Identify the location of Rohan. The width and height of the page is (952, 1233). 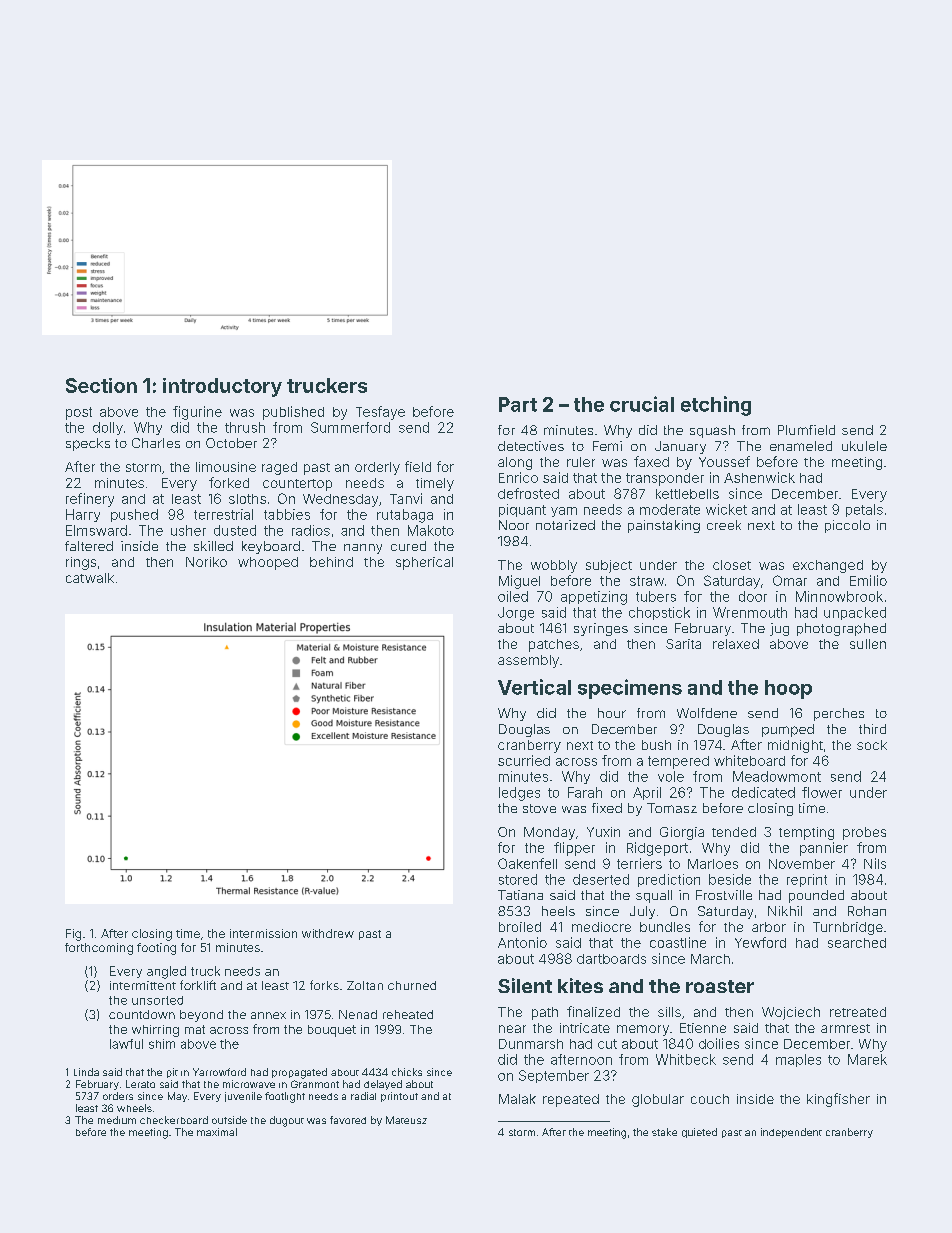
(867, 911).
